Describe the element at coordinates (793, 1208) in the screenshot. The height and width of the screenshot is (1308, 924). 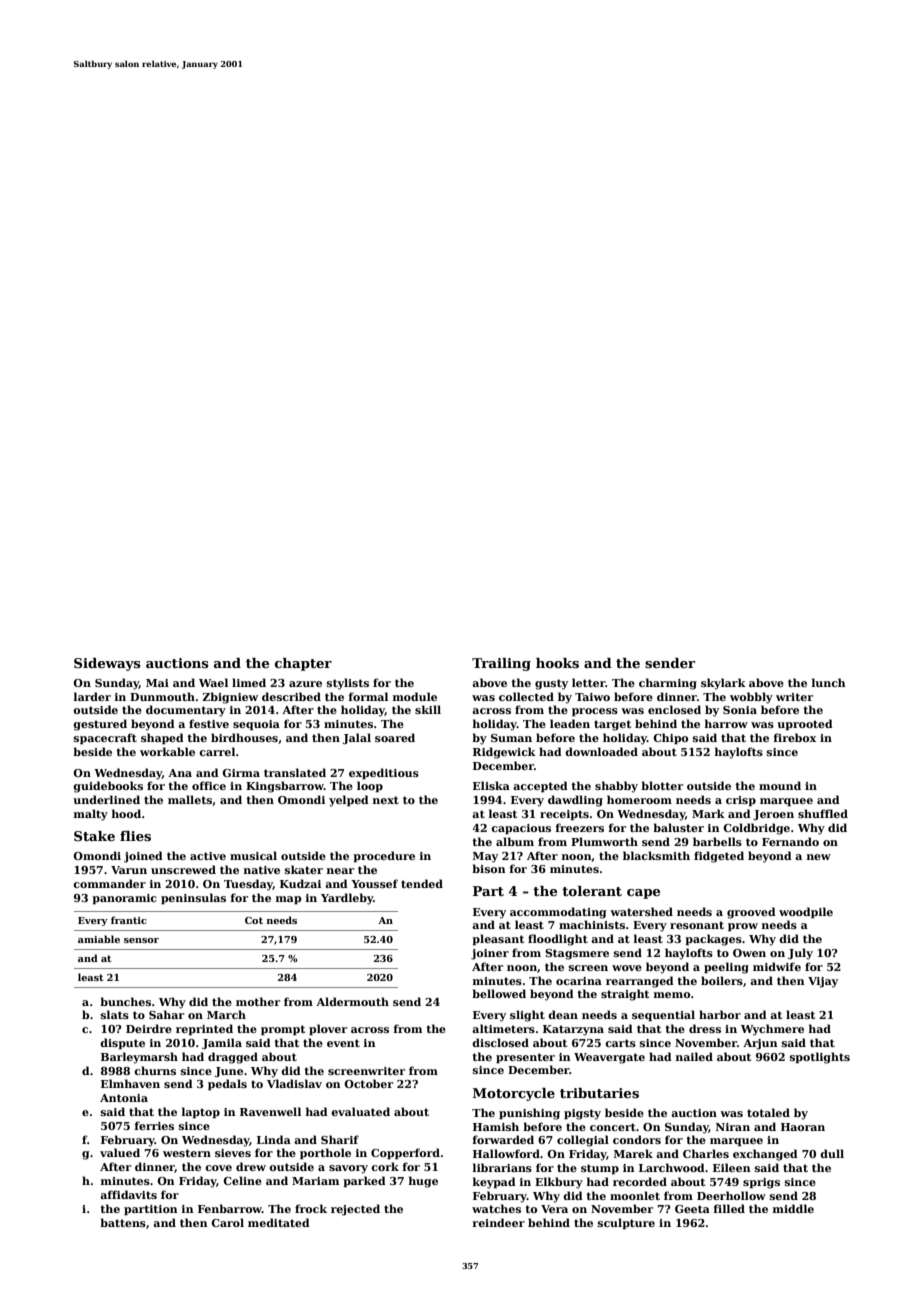
I see `middle` at that location.
